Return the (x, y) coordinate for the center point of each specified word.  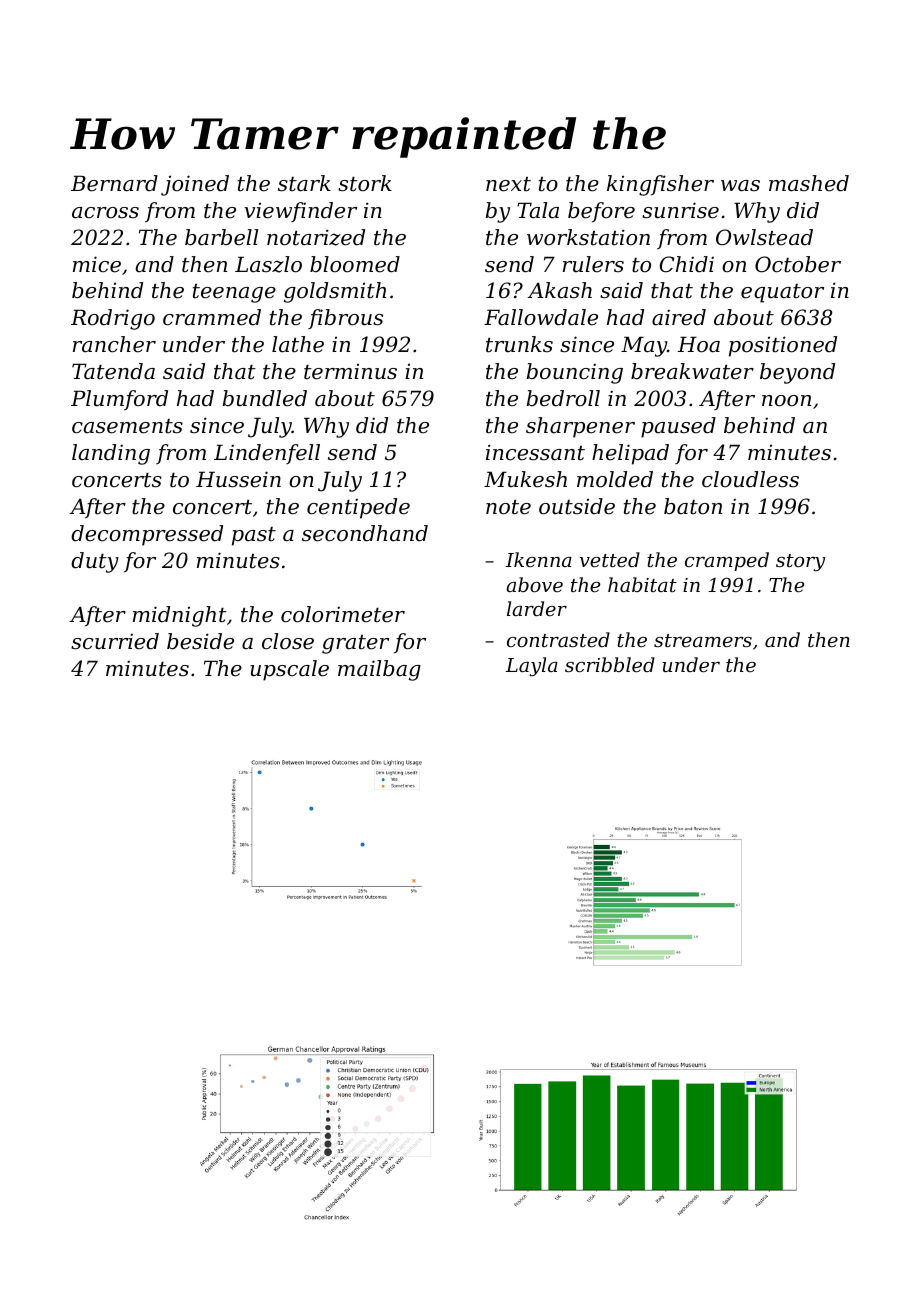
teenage (234, 293)
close (288, 641)
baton (693, 506)
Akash (559, 290)
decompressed (147, 535)
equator (782, 293)
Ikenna (539, 559)
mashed (809, 183)
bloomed (355, 264)
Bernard (114, 183)
